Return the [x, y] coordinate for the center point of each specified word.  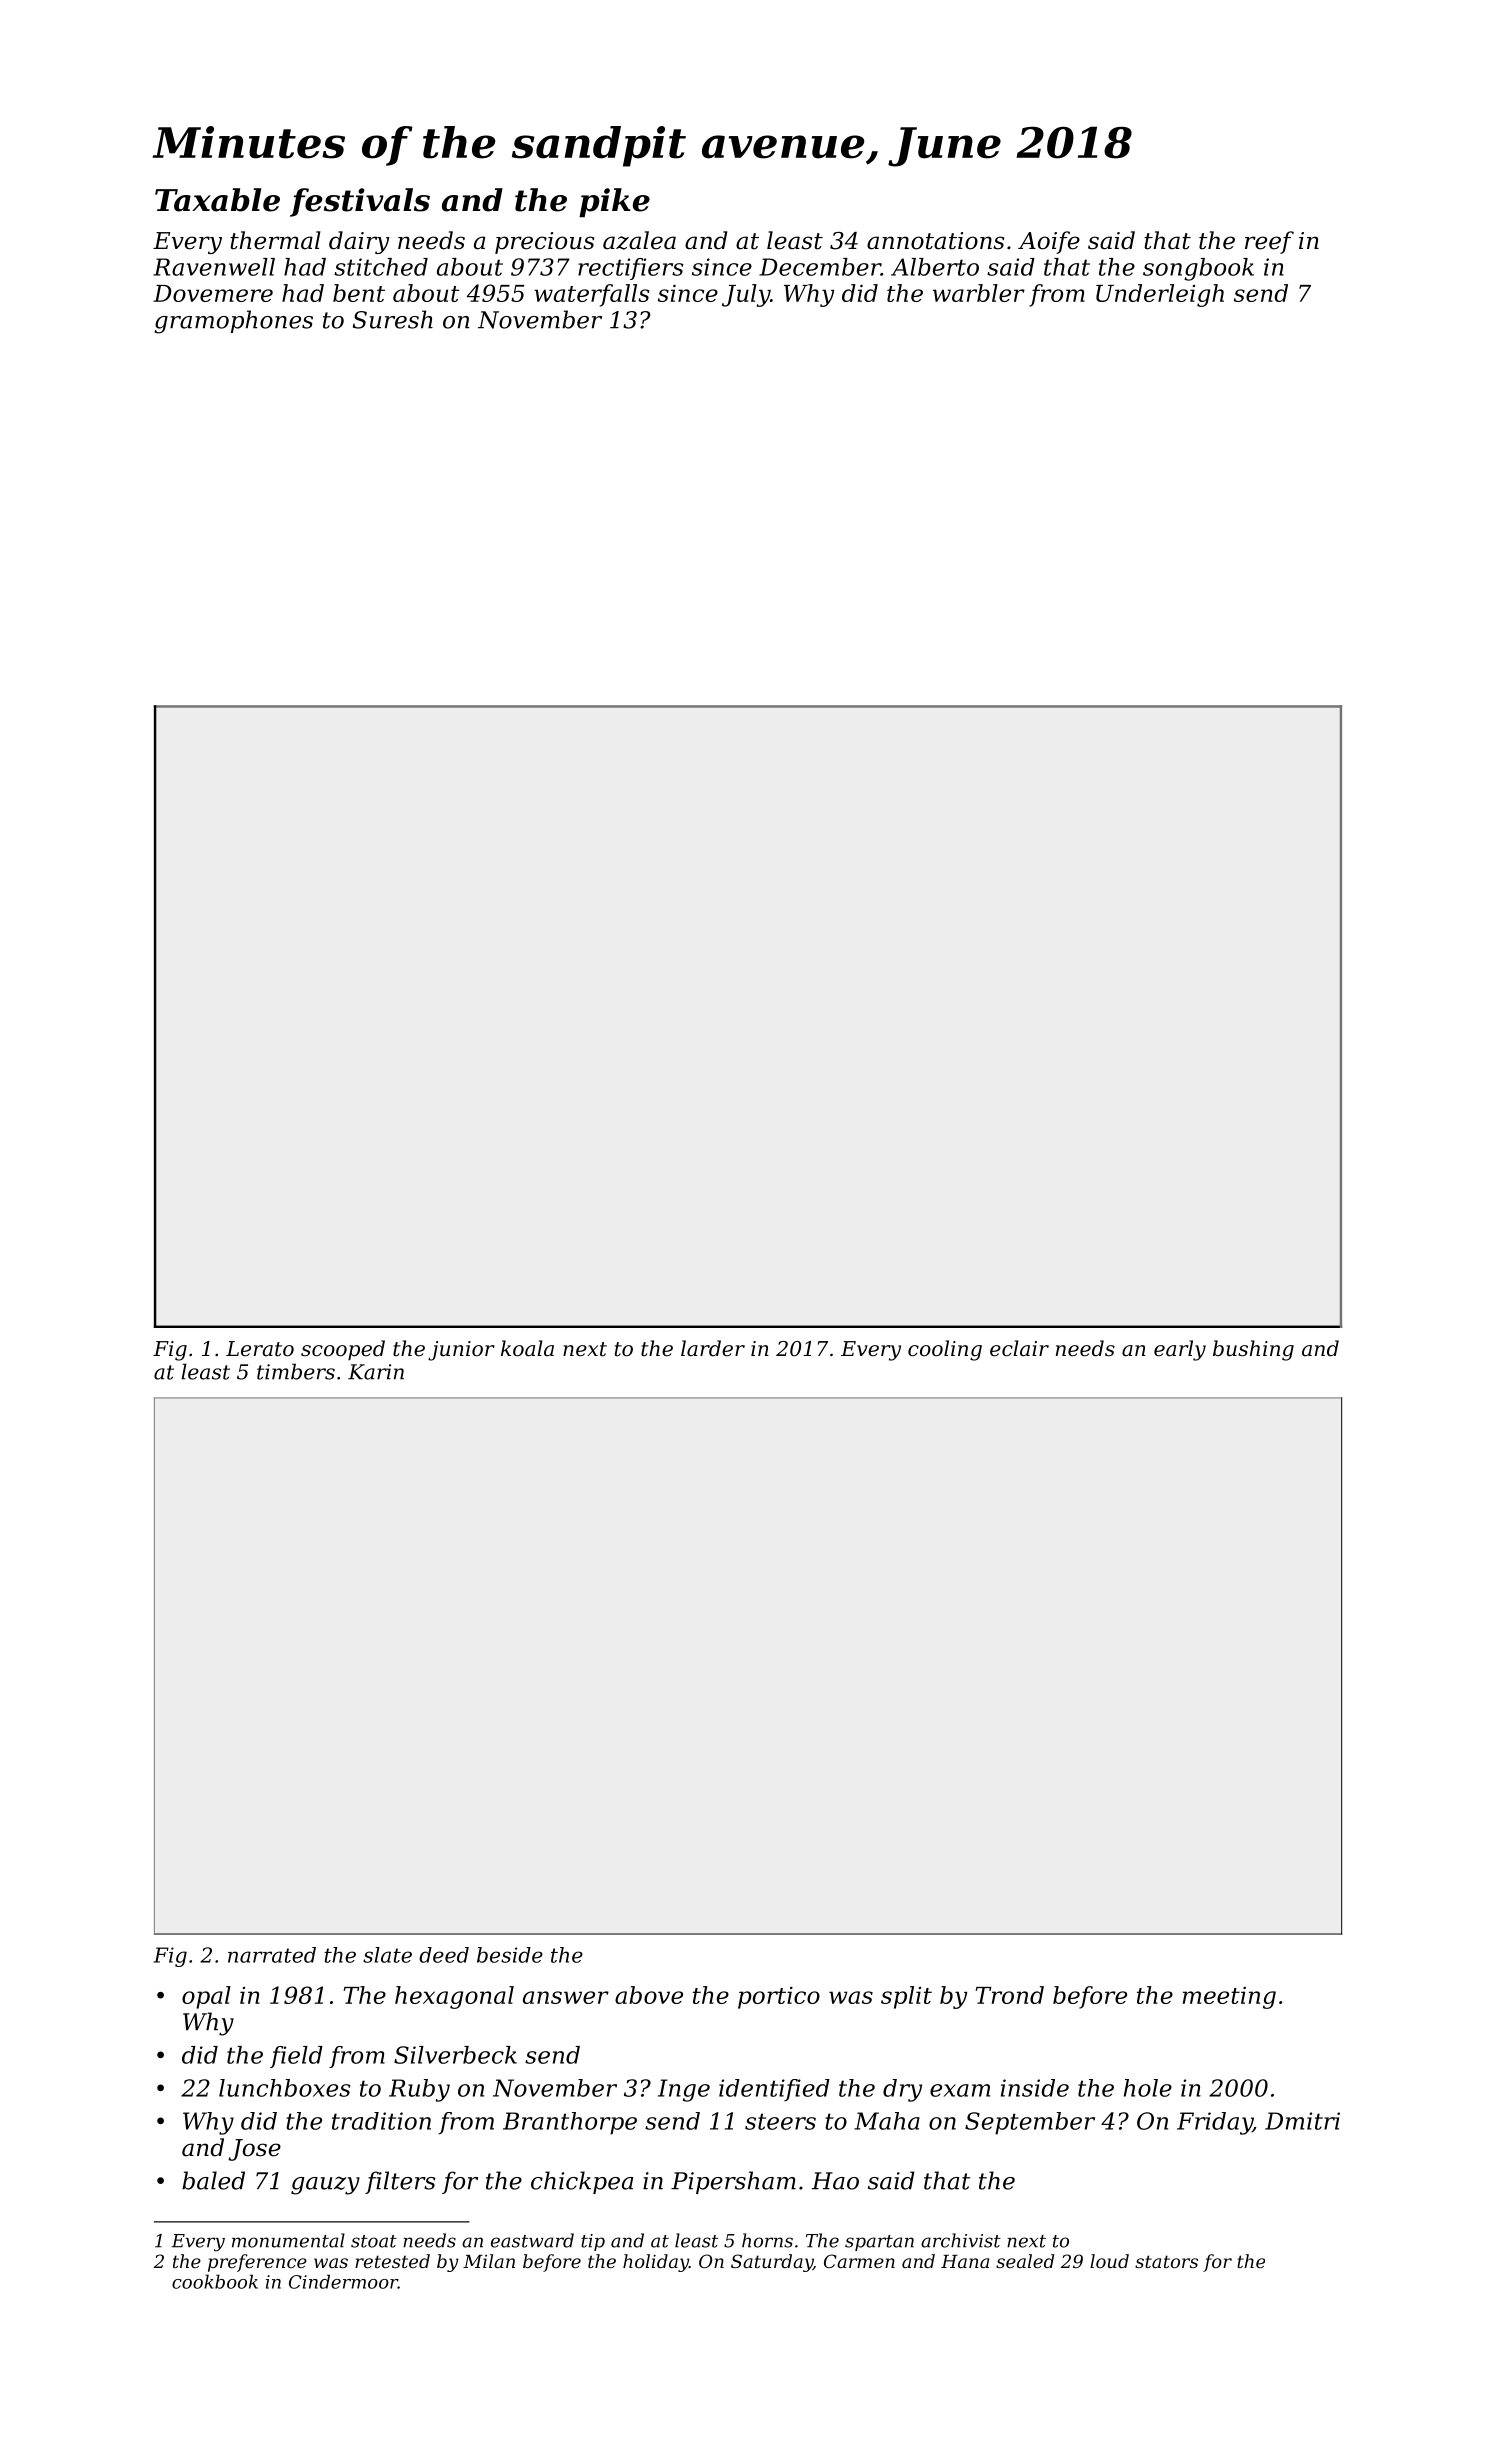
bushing [1253, 1350]
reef [1269, 242]
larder [713, 1348]
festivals [360, 202]
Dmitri [1302, 2121]
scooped [343, 1350]
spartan [879, 2243]
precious [544, 243]
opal [206, 1997]
